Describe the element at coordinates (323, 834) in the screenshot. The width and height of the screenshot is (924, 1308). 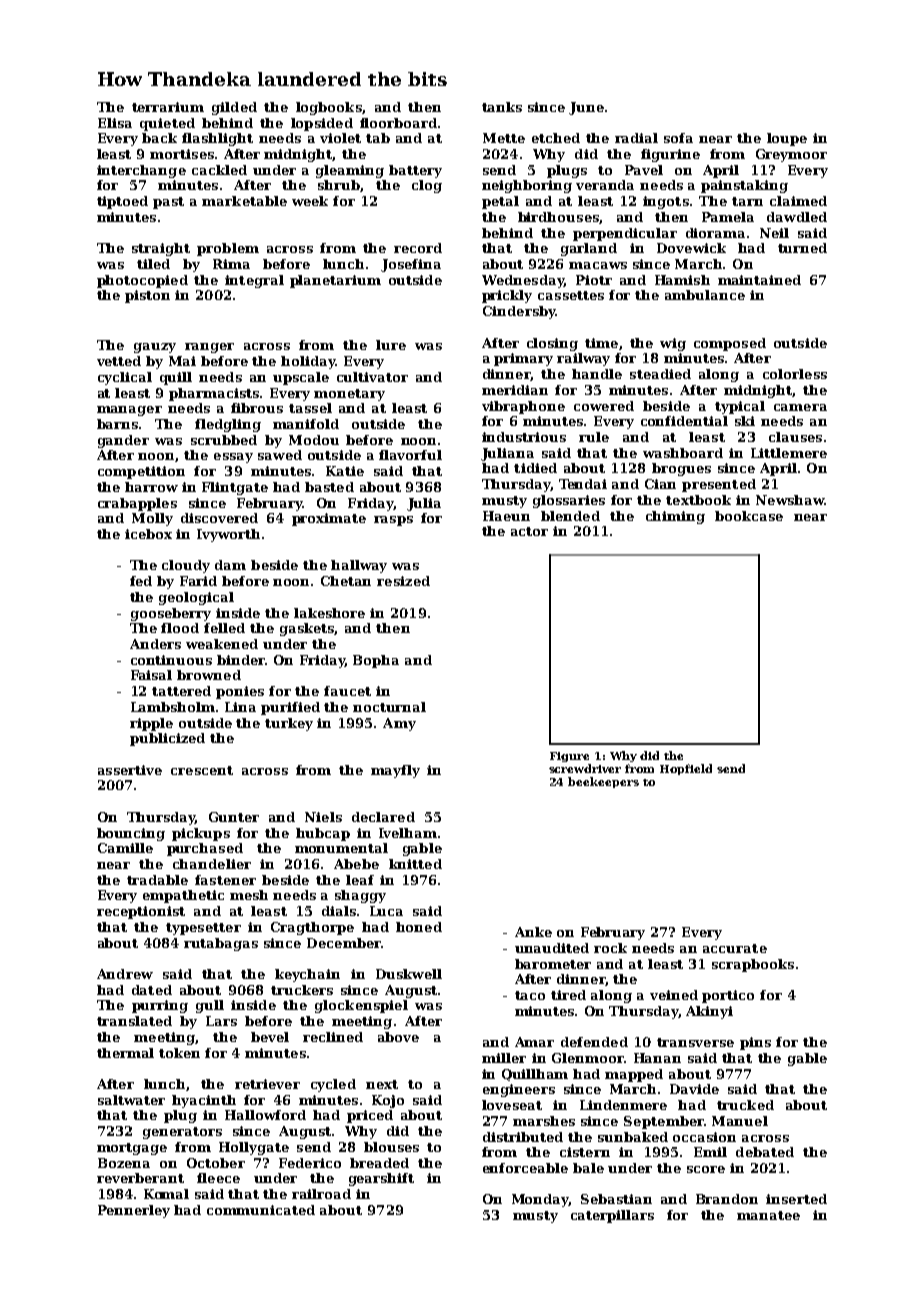
I see `hubcap` at that location.
